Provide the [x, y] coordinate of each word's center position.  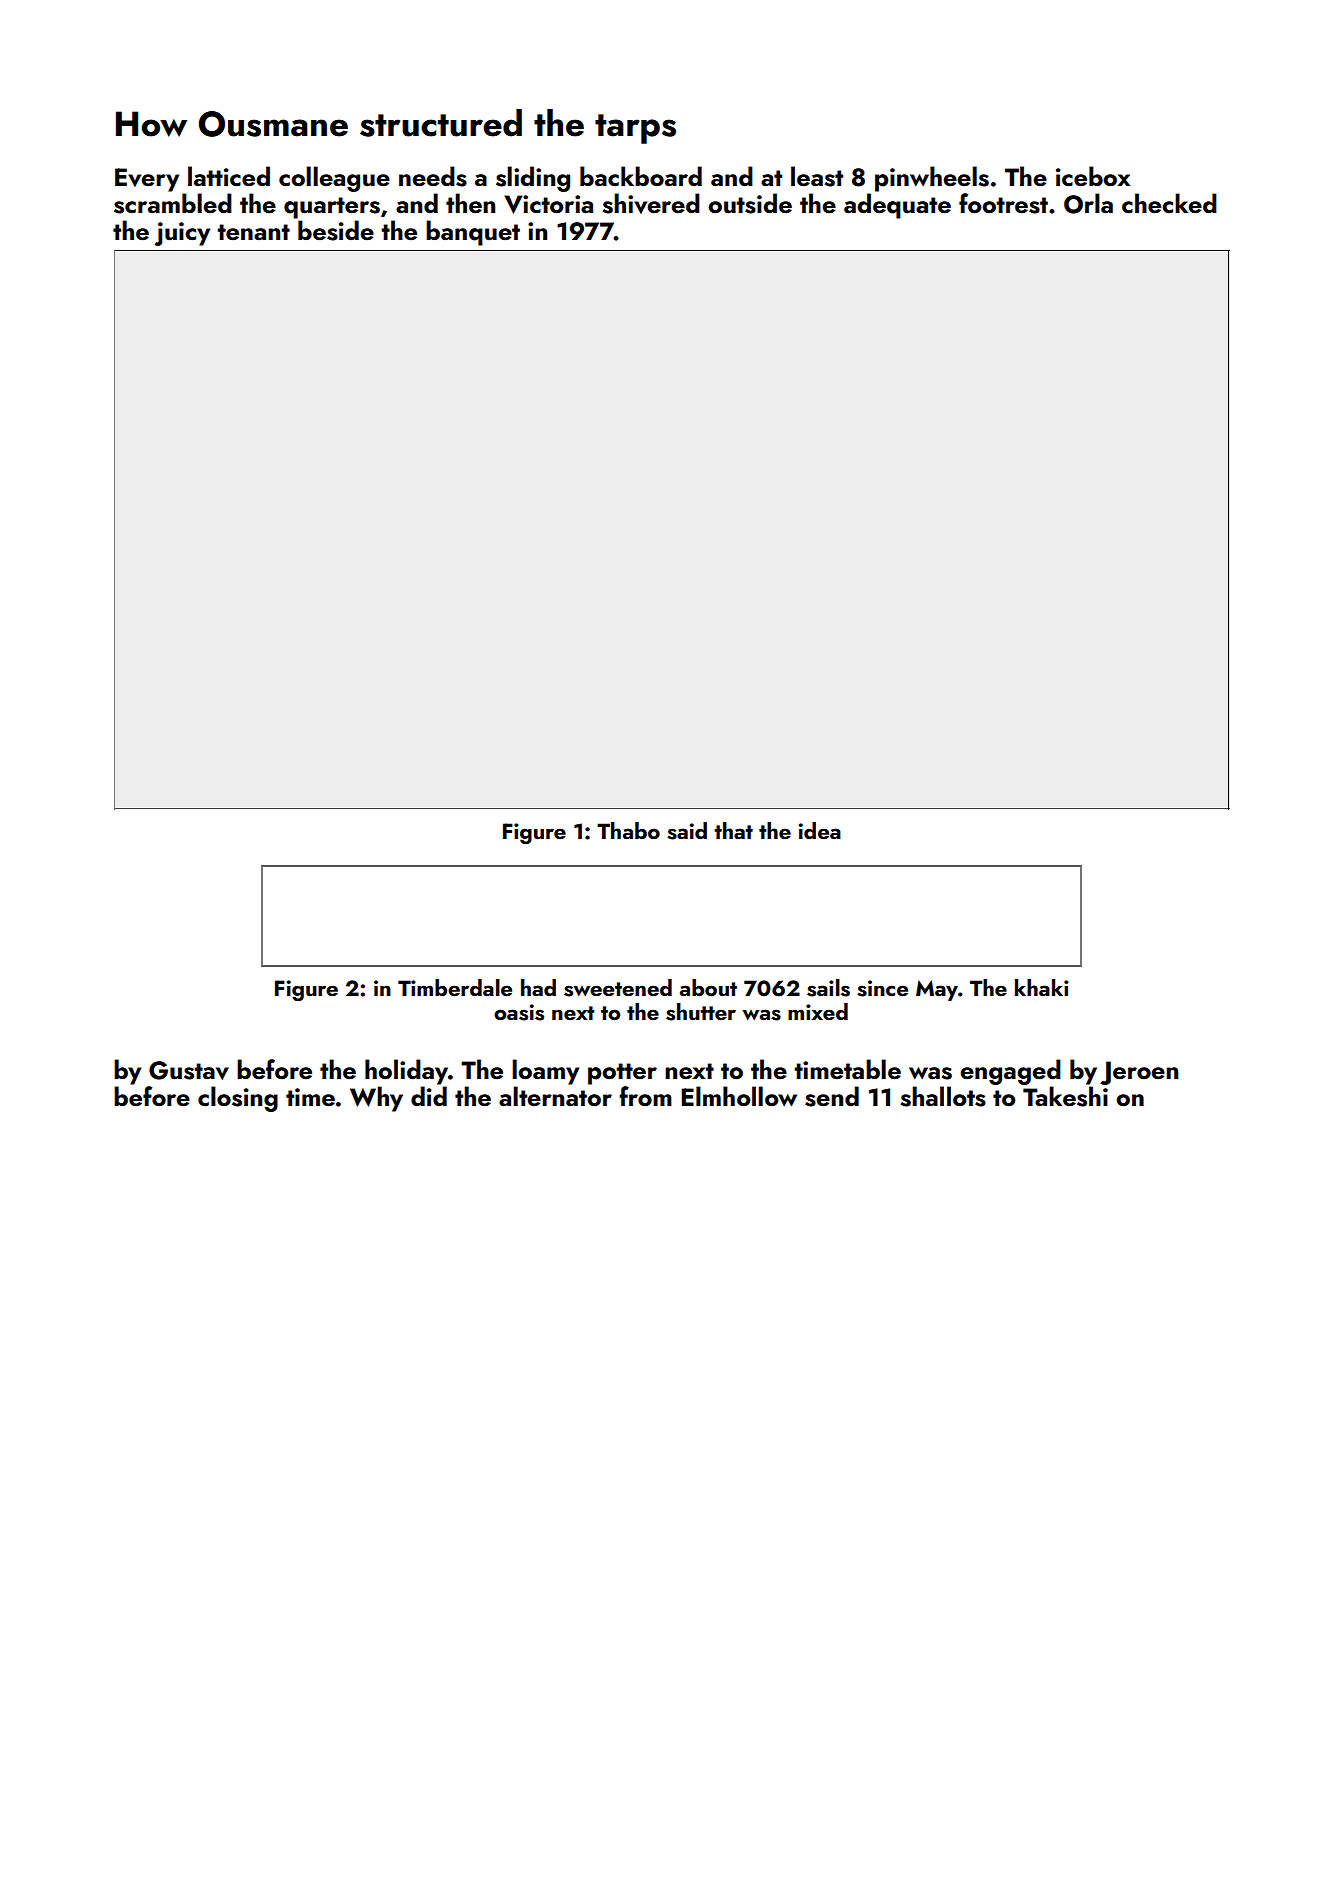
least [817, 176]
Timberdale [455, 987]
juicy [182, 234]
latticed [229, 176]
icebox [1093, 176]
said [687, 831]
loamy [545, 1072]
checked [1169, 203]
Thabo [628, 830]
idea [819, 830]
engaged [1010, 1072]
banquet [473, 233]
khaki [1042, 987]
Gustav [189, 1070]
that [733, 830]
